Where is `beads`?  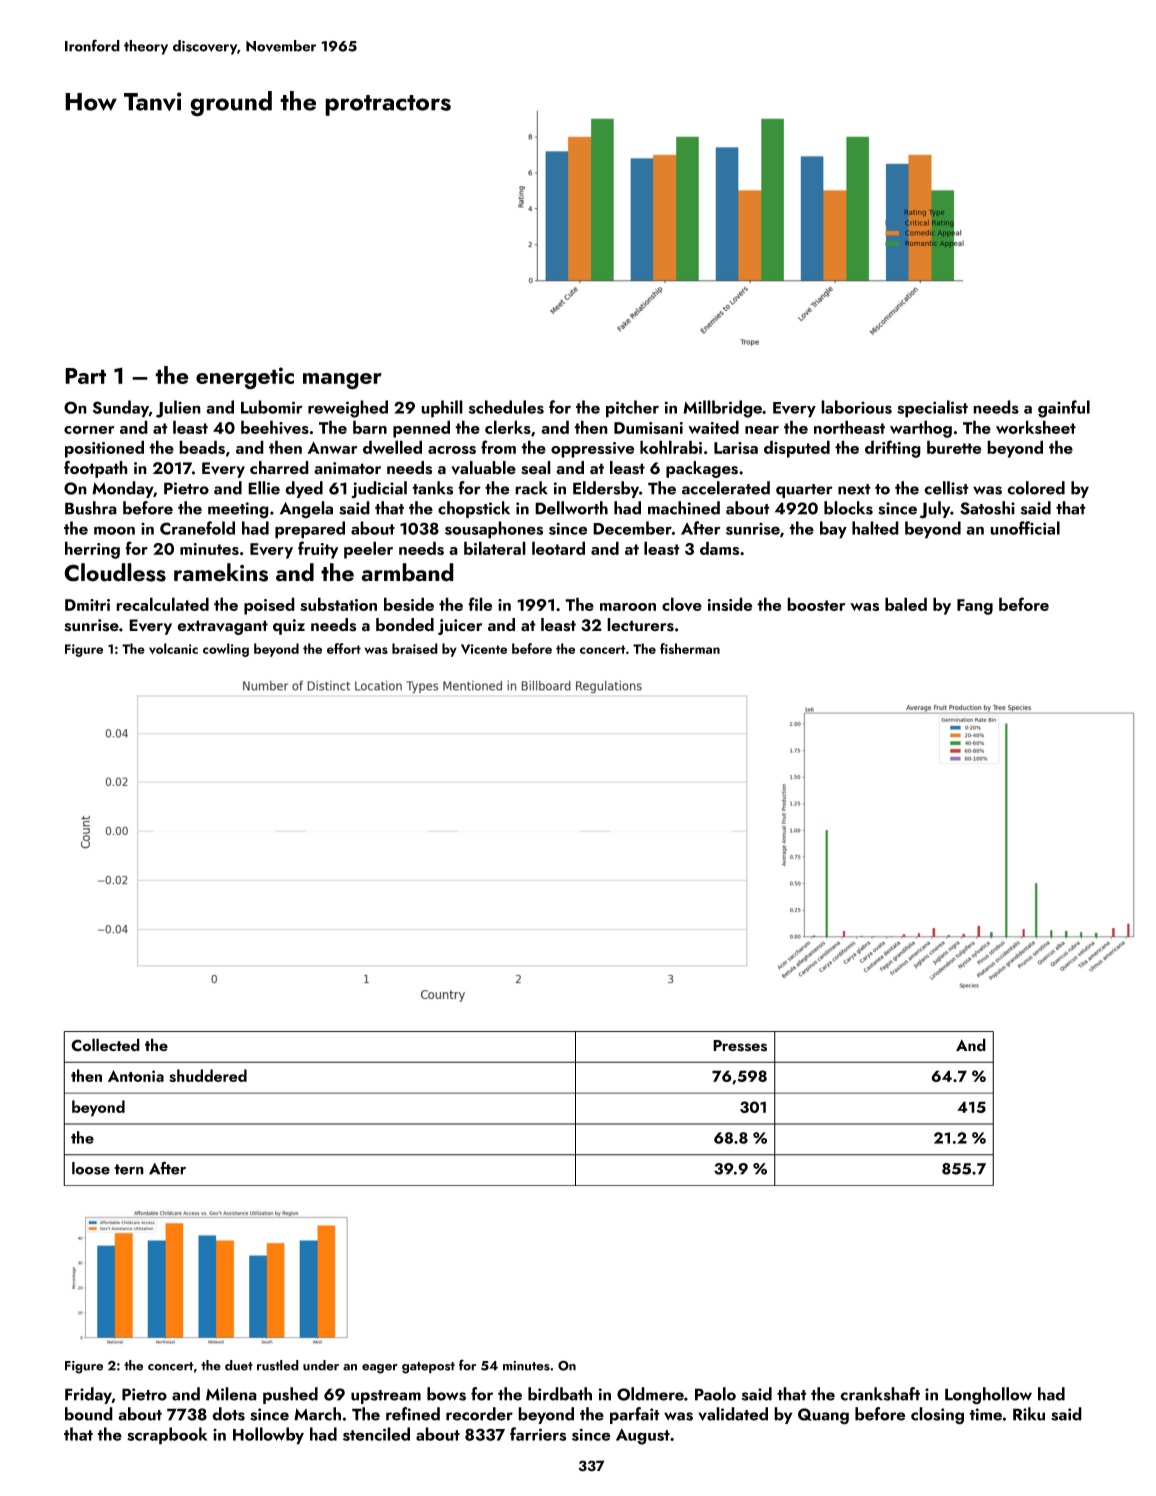
beads is located at coordinates (202, 447).
